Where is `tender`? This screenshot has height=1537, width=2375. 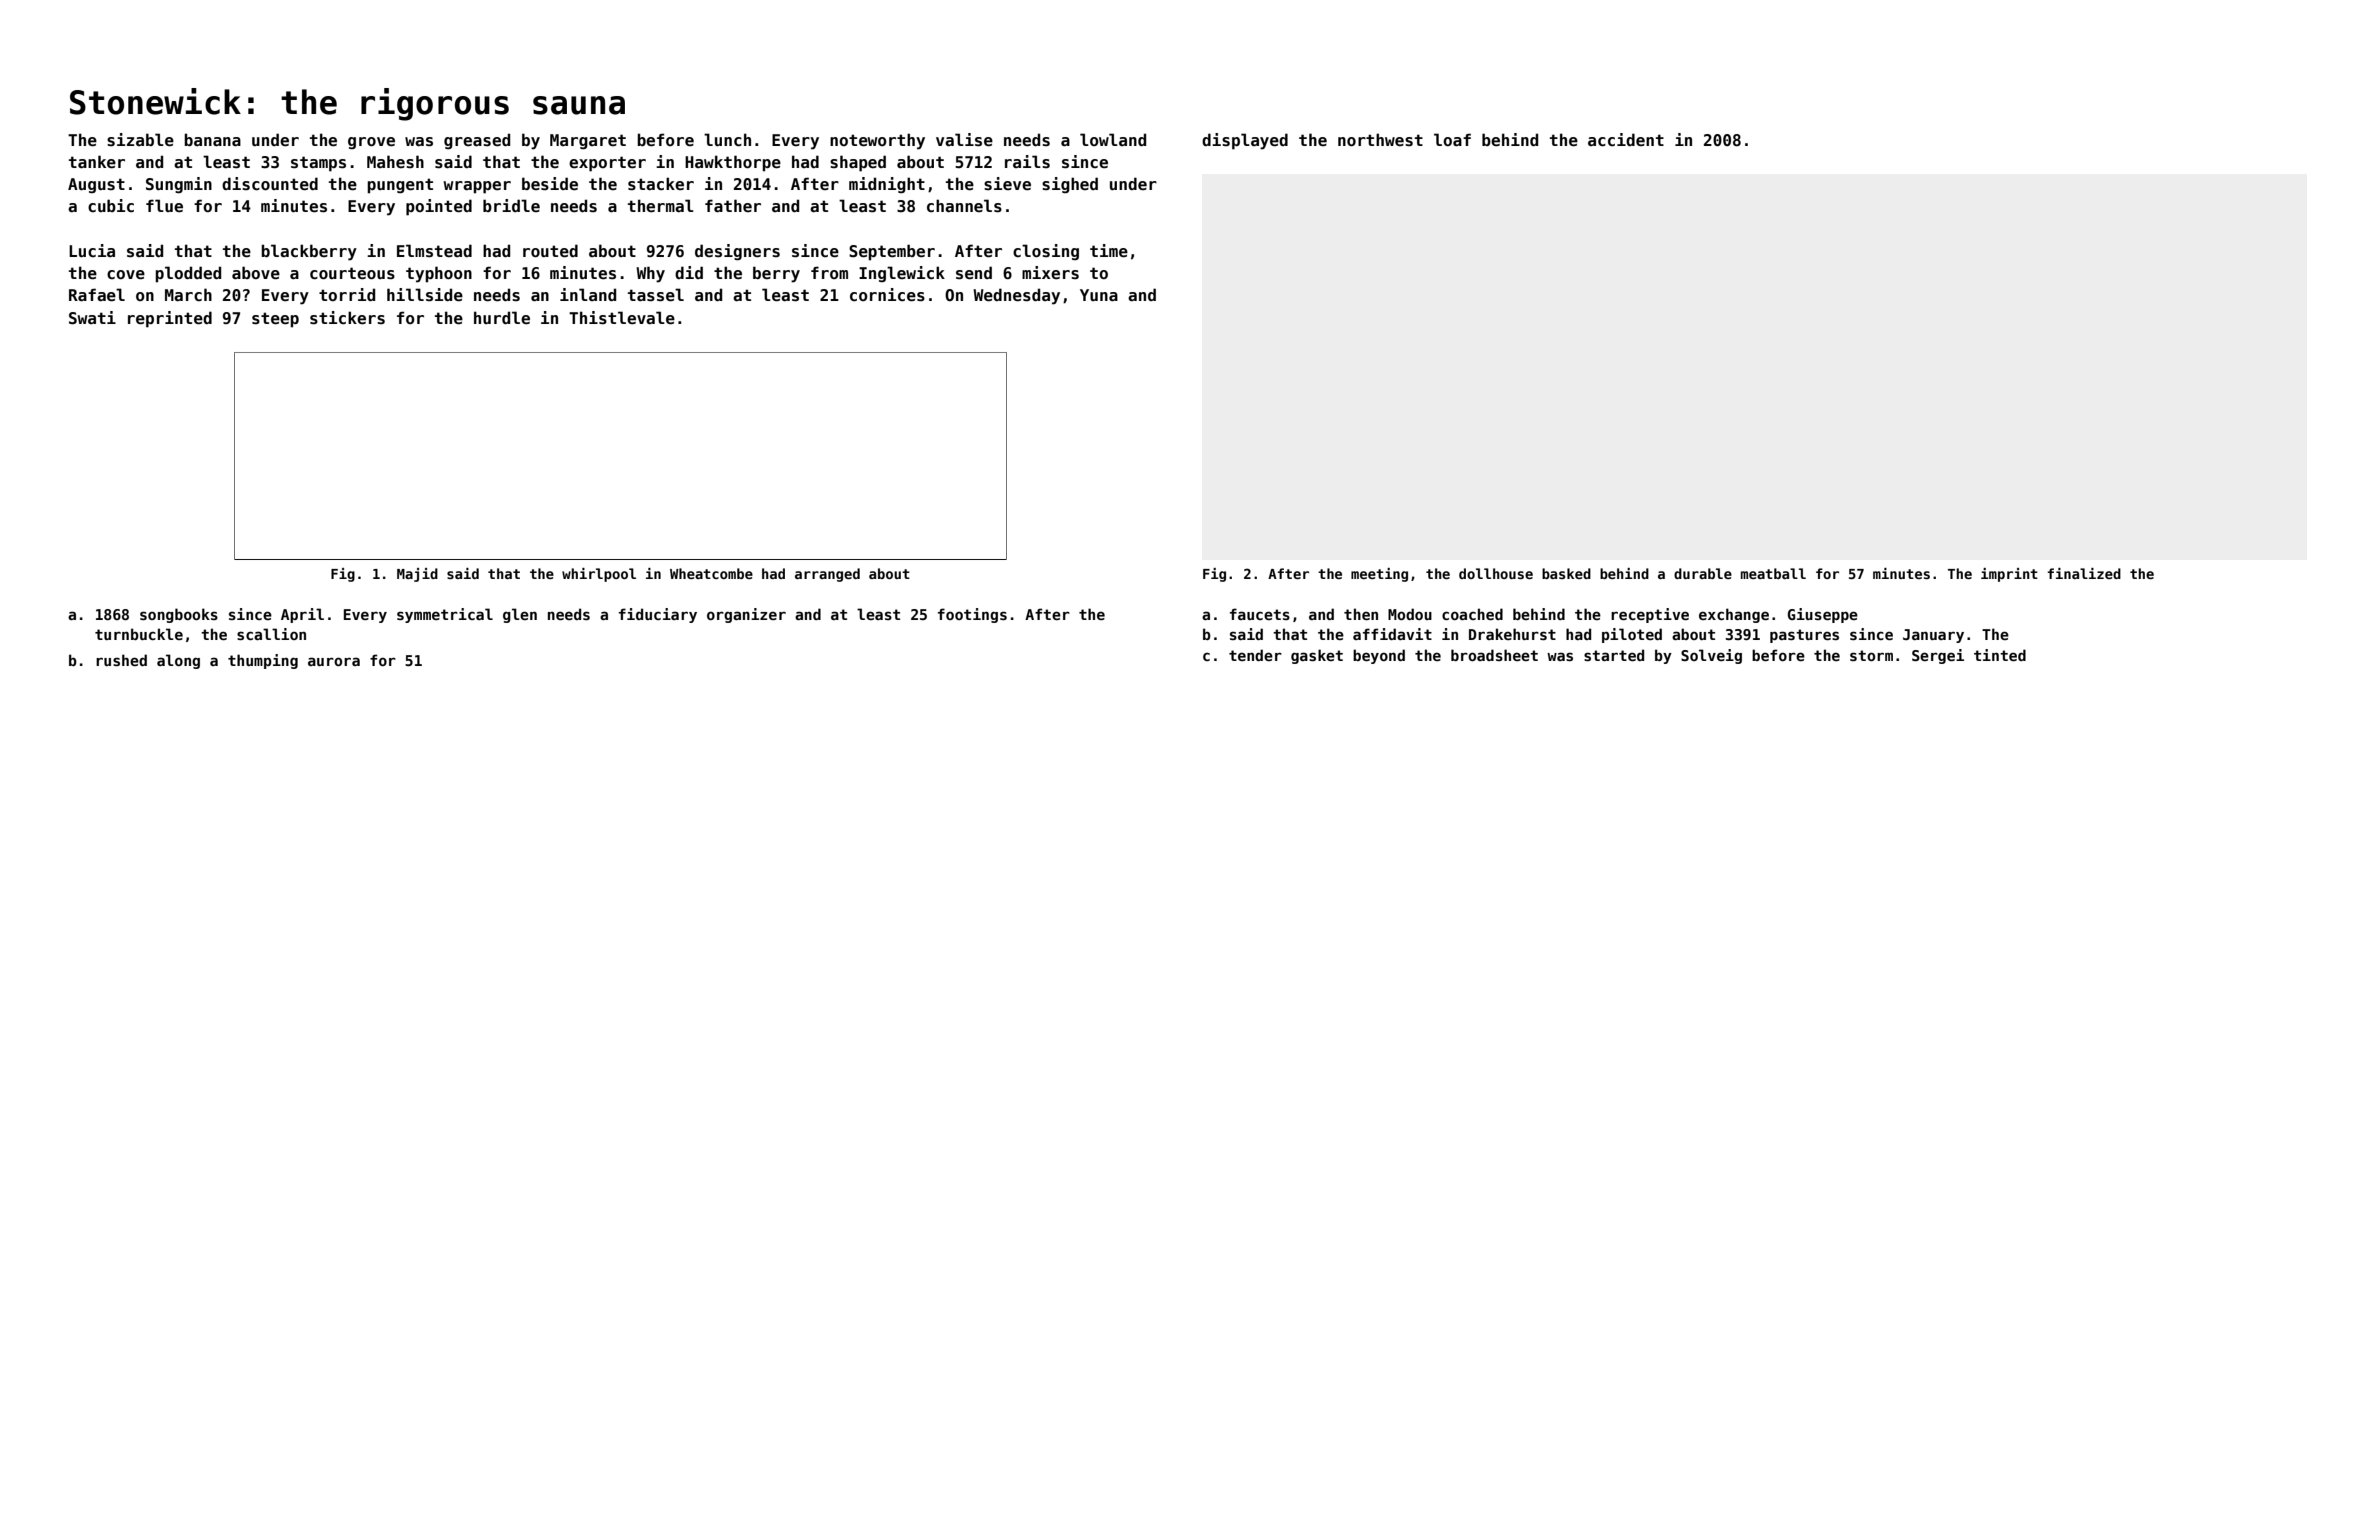
tender is located at coordinates (1255, 655).
